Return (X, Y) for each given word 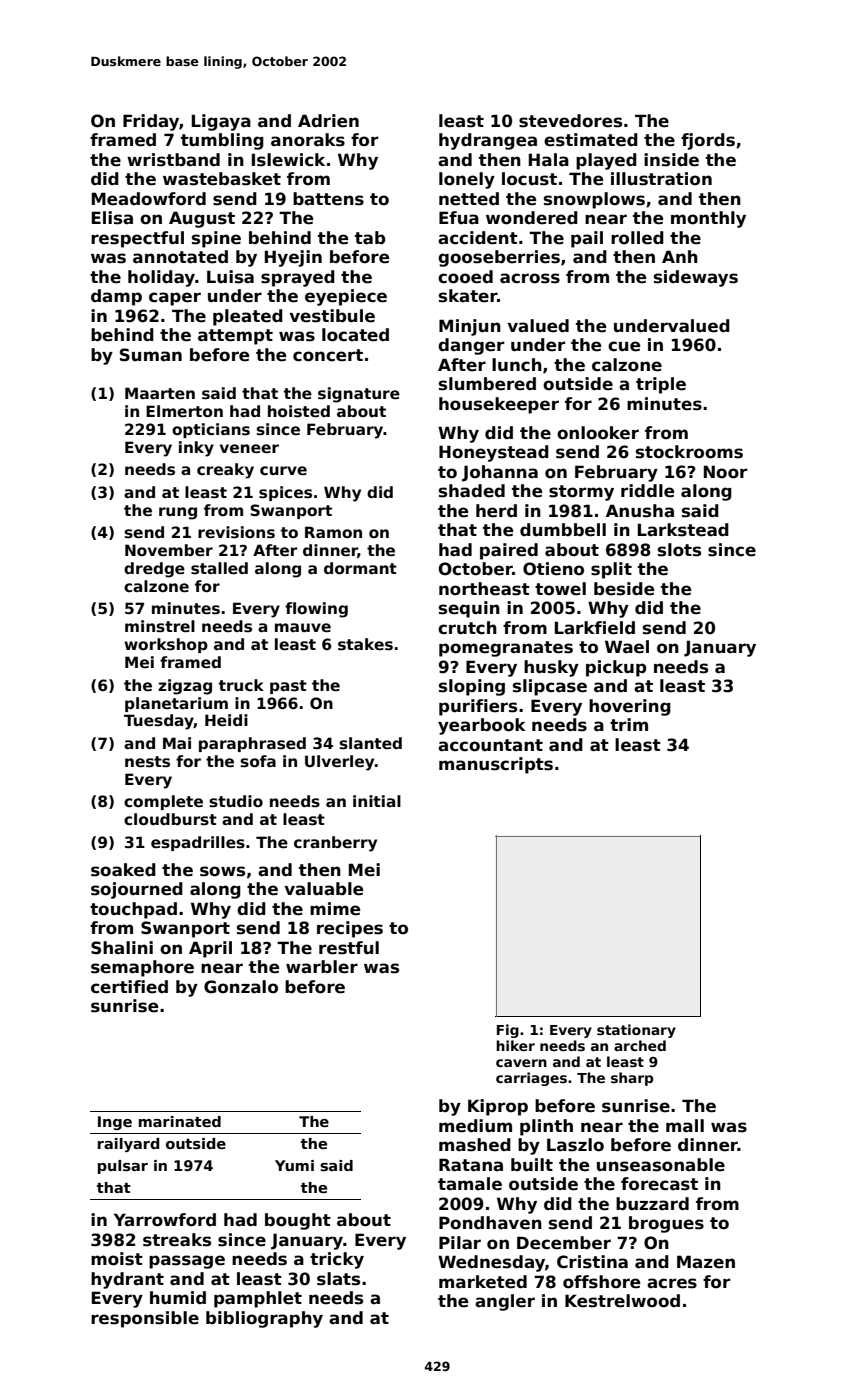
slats (338, 1279)
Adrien (328, 121)
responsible (145, 1319)
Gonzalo (241, 987)
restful (349, 948)
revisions (236, 532)
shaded (472, 491)
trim (629, 724)
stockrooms (689, 452)
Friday (151, 122)
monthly (708, 219)
